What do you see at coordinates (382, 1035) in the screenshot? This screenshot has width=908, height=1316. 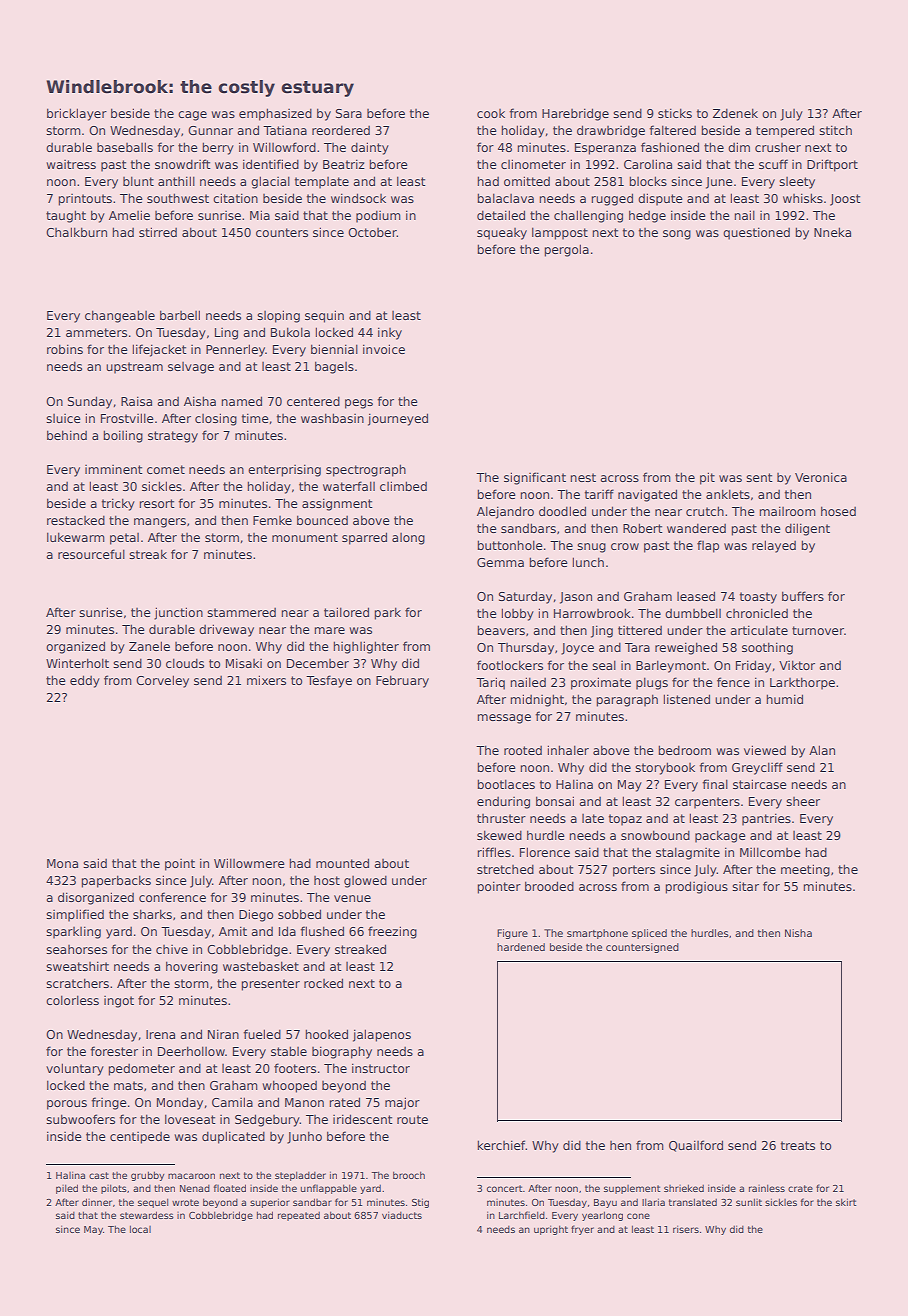 I see `jalapenos` at bounding box center [382, 1035].
